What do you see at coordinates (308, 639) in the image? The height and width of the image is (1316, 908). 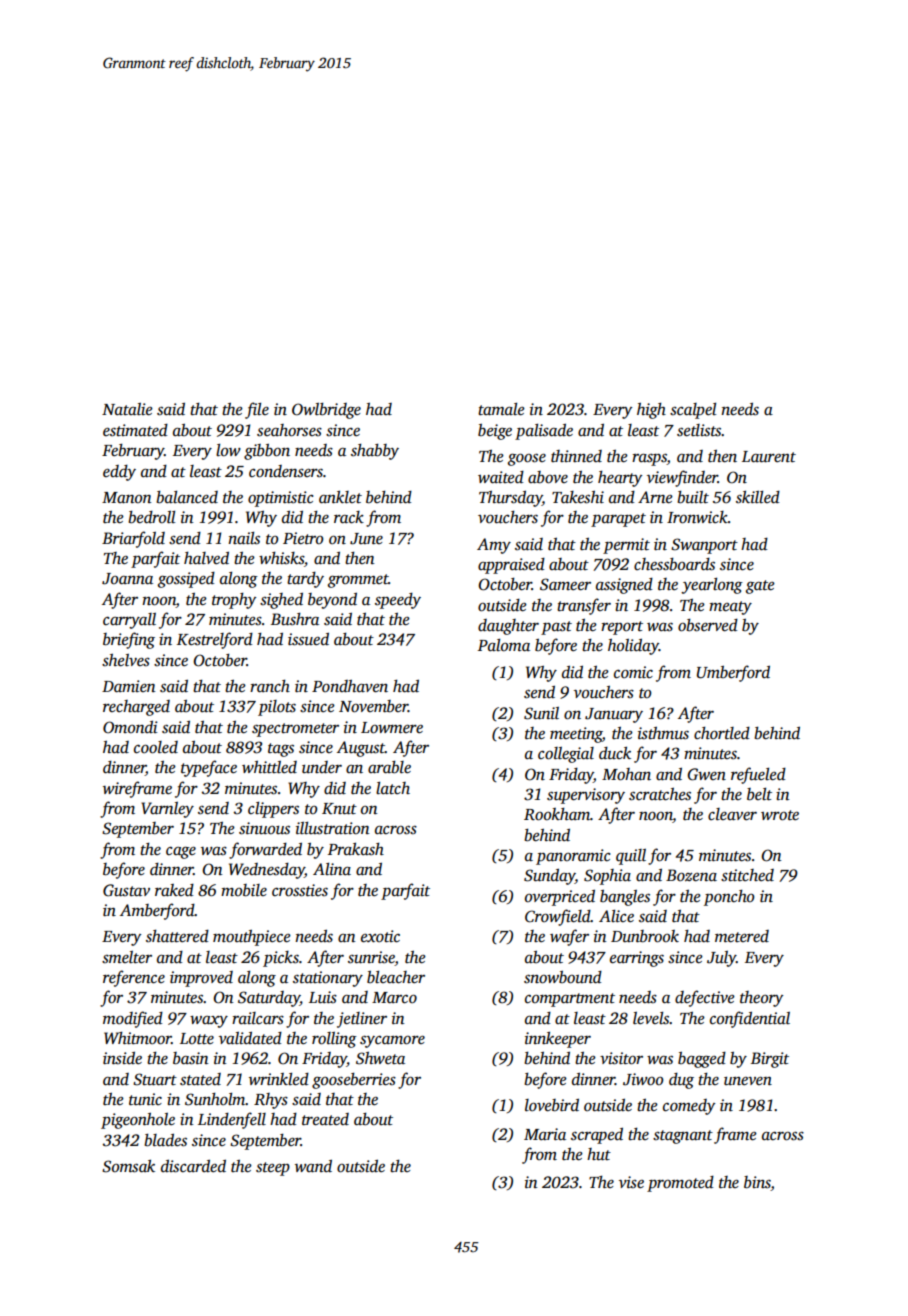 I see `issued` at bounding box center [308, 639].
